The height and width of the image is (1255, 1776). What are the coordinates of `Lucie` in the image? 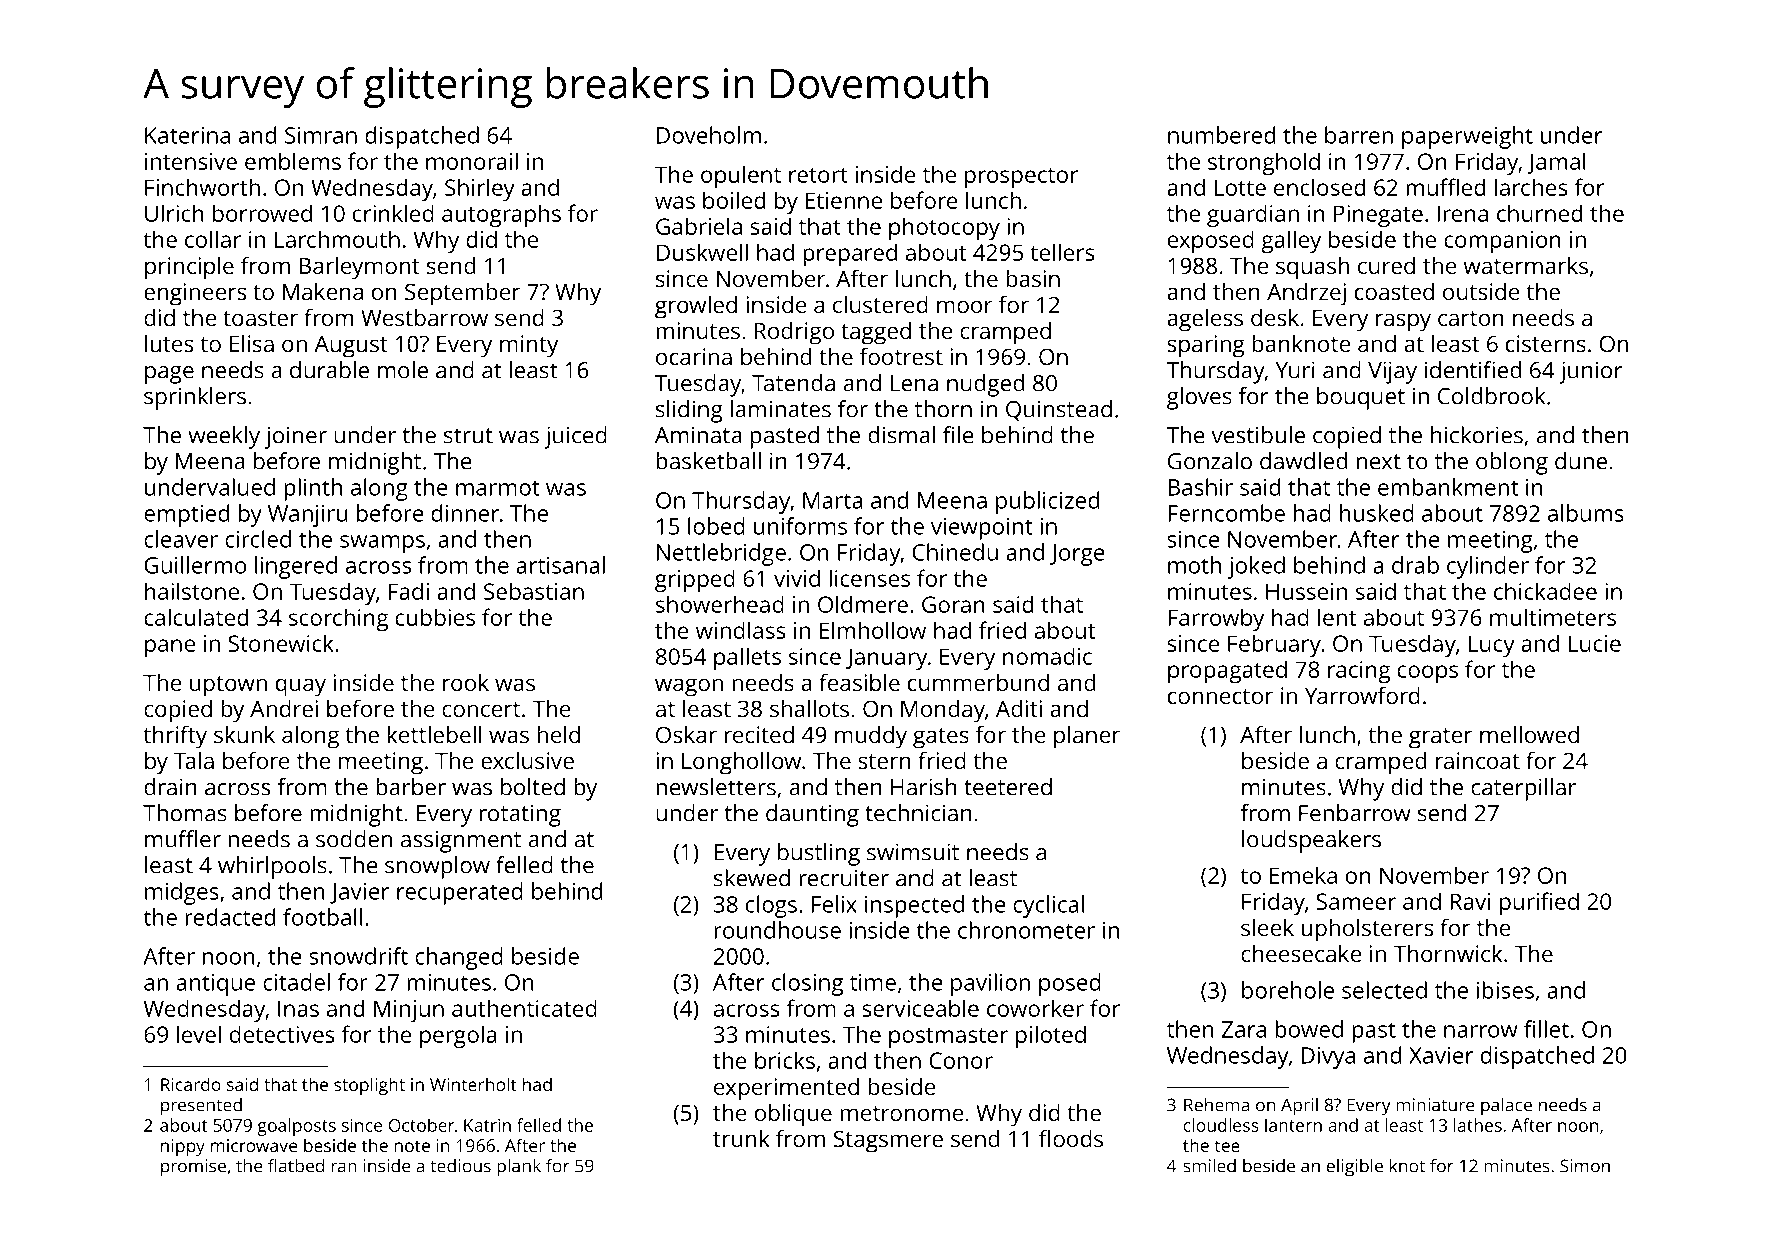 It's located at (1594, 643).
